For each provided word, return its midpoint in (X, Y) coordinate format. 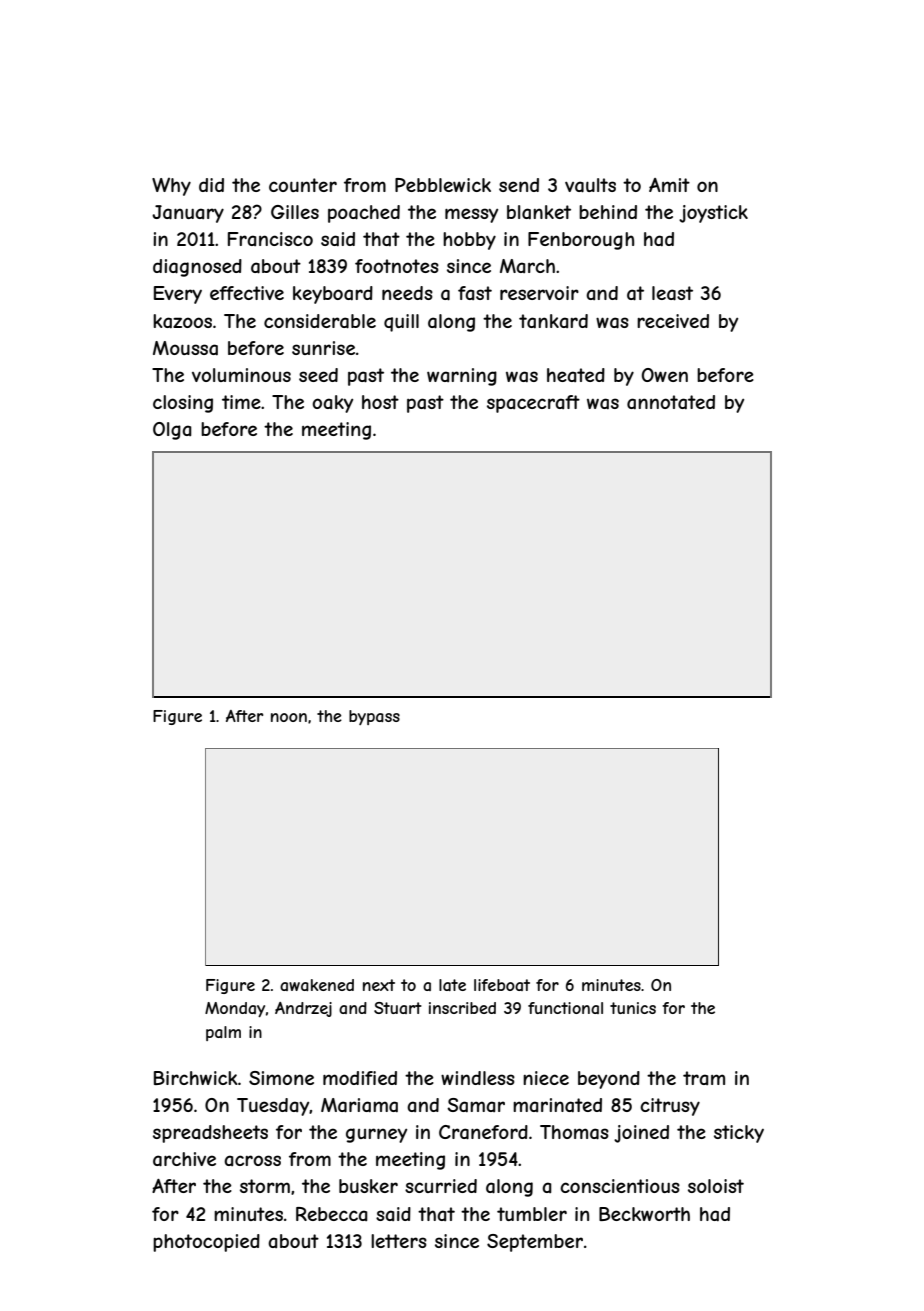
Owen (665, 375)
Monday (235, 1009)
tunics (633, 1008)
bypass (374, 717)
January (188, 214)
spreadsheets (210, 1134)
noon (289, 717)
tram (704, 1078)
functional (565, 1008)
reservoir (539, 293)
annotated (671, 402)
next (379, 985)
